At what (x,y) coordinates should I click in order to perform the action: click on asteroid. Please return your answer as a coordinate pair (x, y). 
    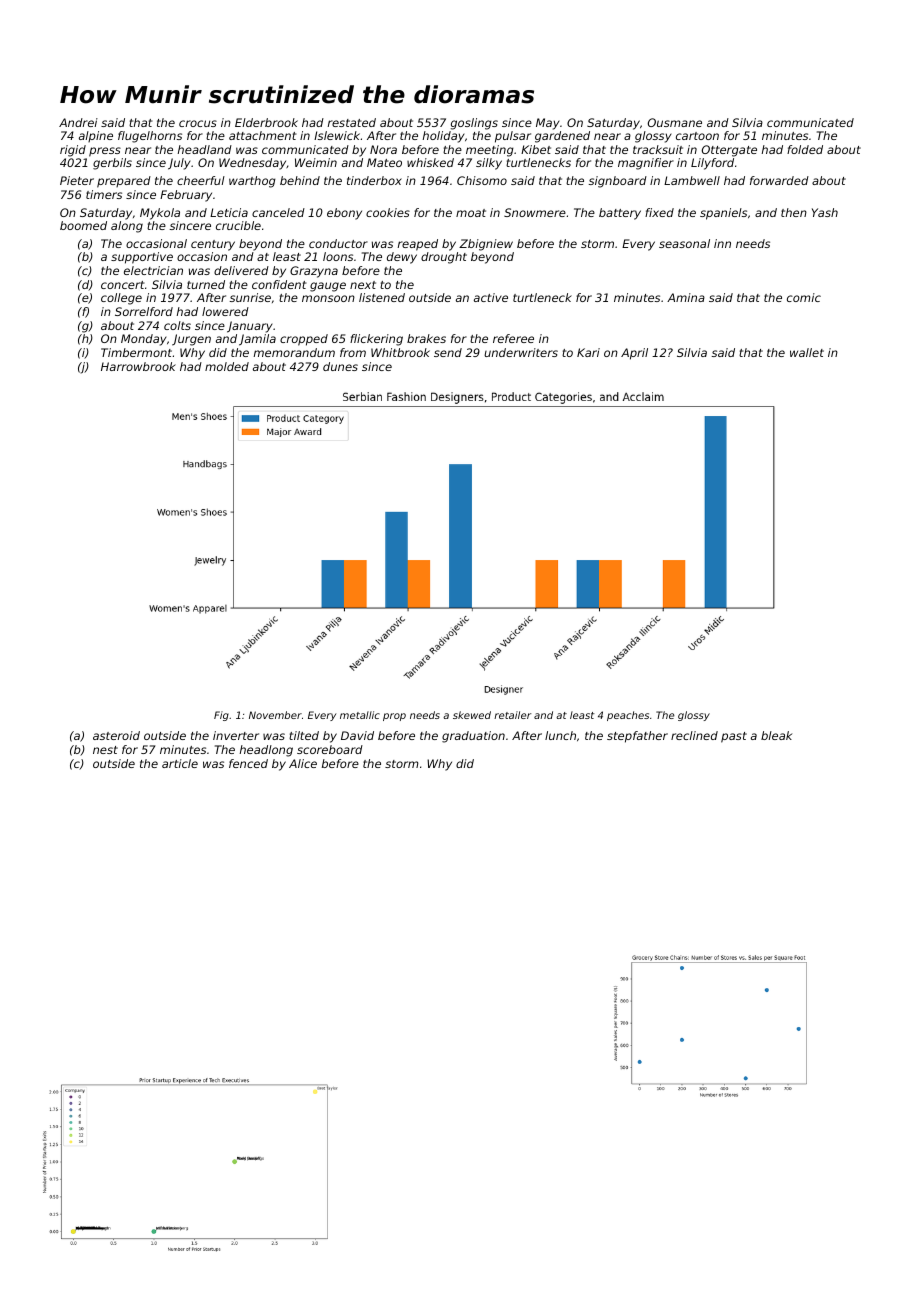
    Looking at the image, I should click on (116, 735).
